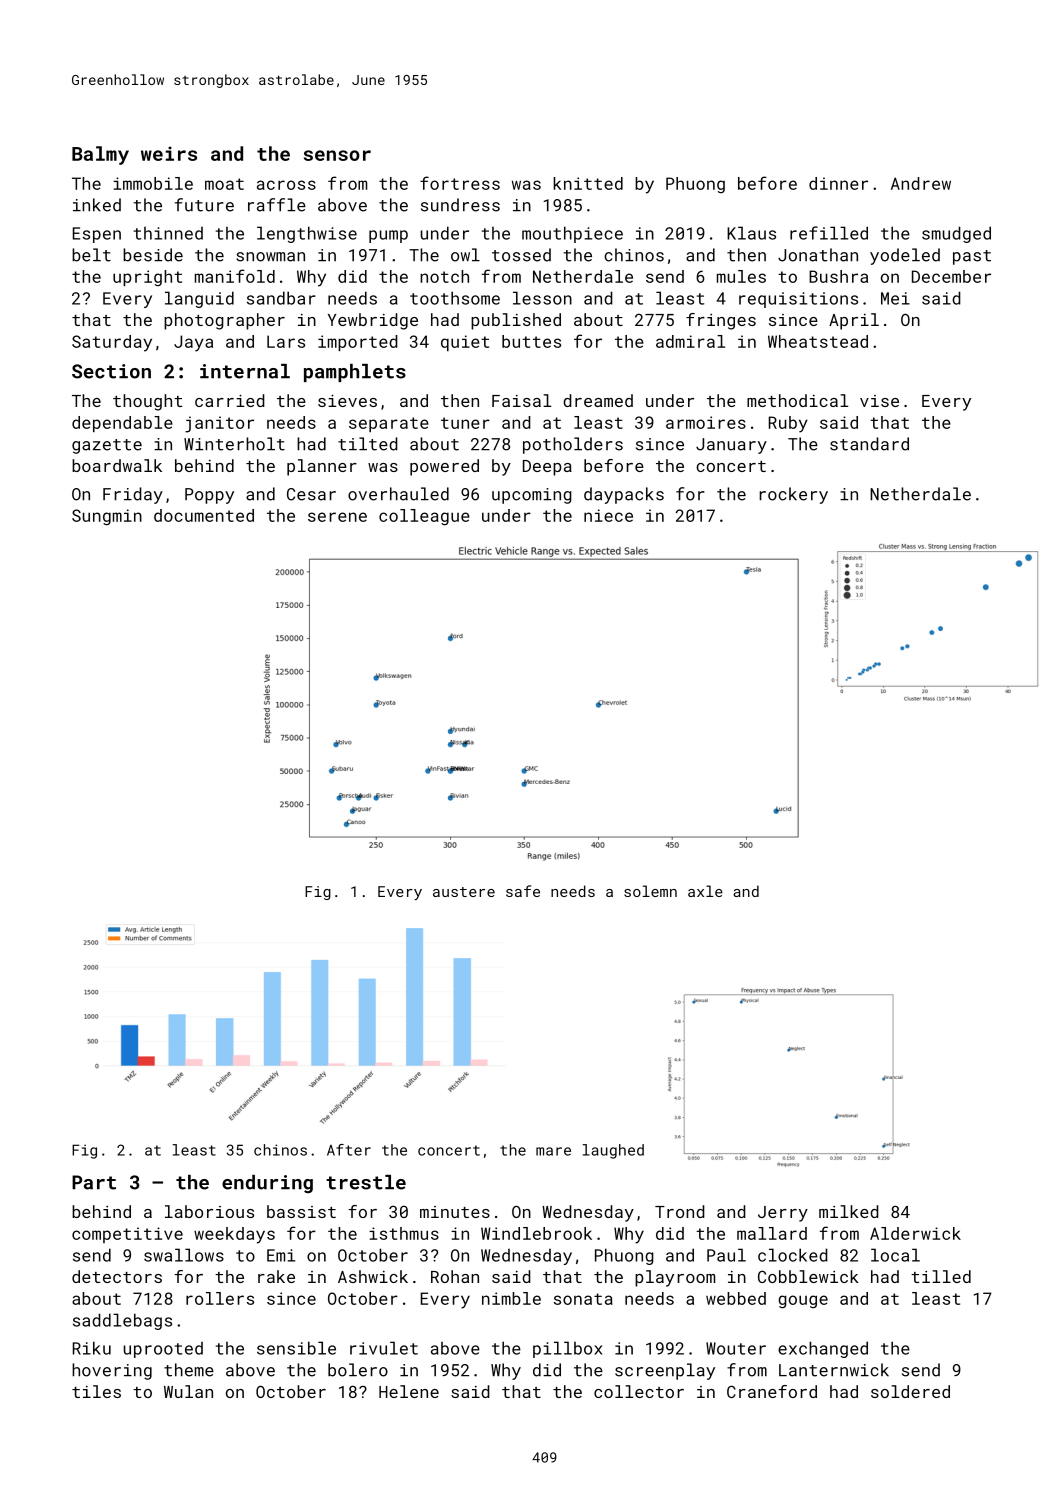 The width and height of the screenshot is (1064, 1511). What do you see at coordinates (189, 1370) in the screenshot?
I see `theme` at bounding box center [189, 1370].
